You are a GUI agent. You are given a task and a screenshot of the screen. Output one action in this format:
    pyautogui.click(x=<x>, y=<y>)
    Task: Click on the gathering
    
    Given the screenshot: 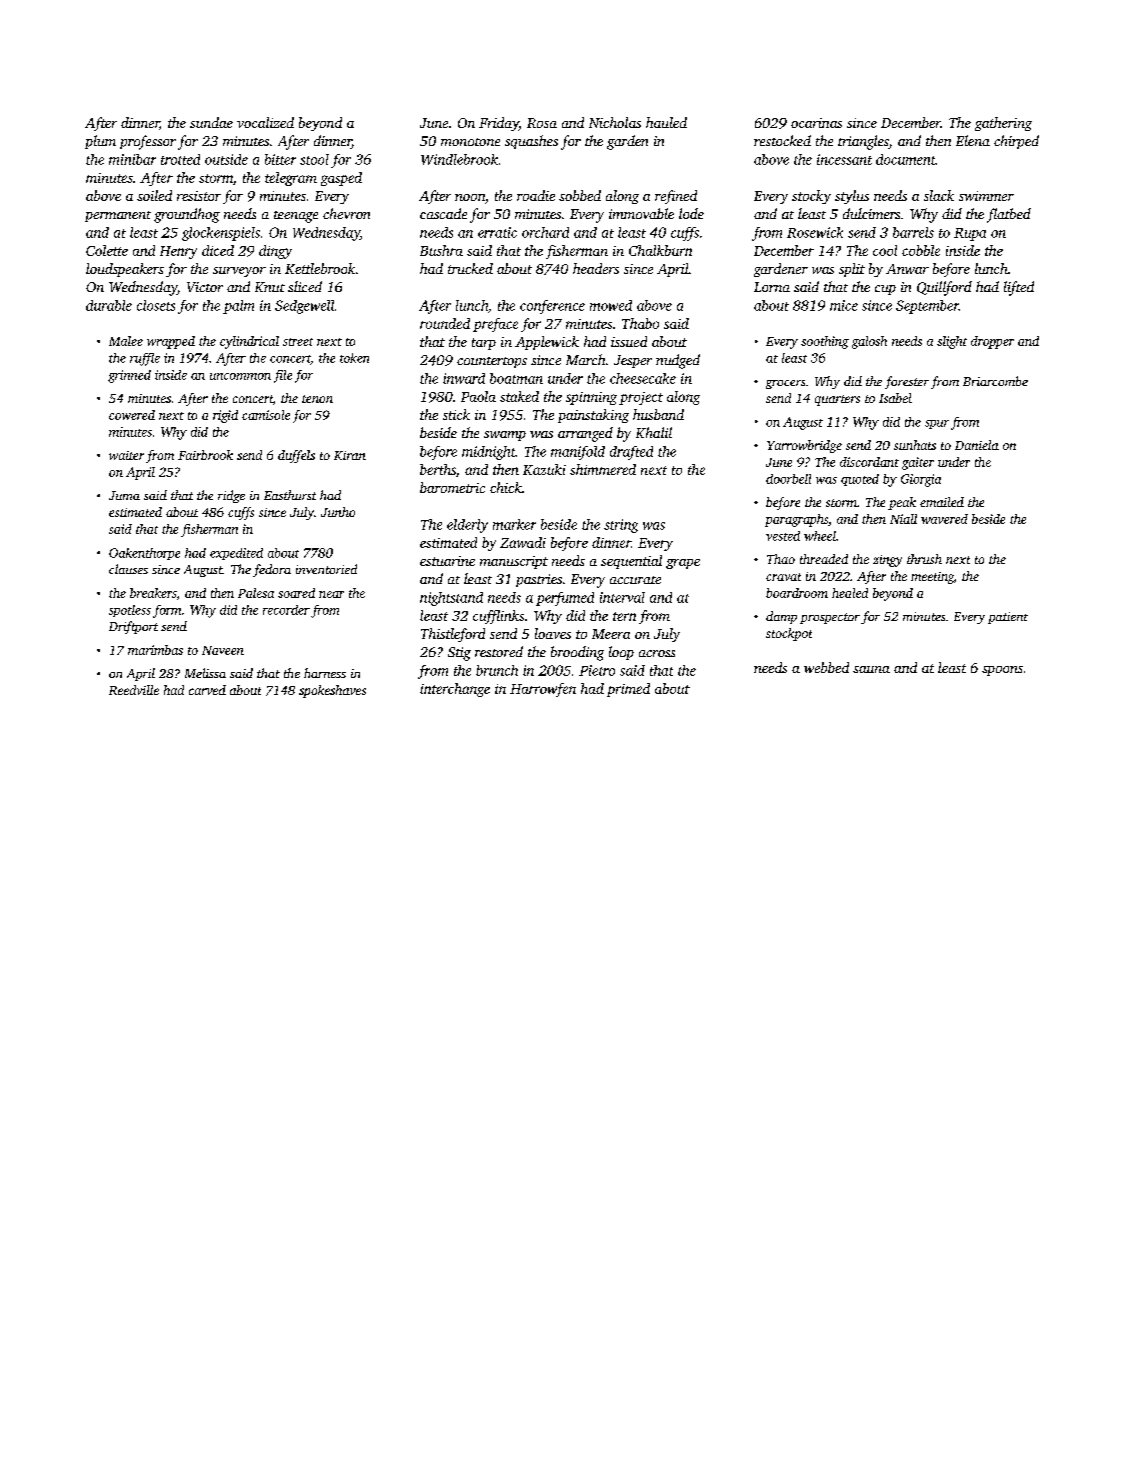 What is the action you would take?
    pyautogui.click(x=1003, y=124)
